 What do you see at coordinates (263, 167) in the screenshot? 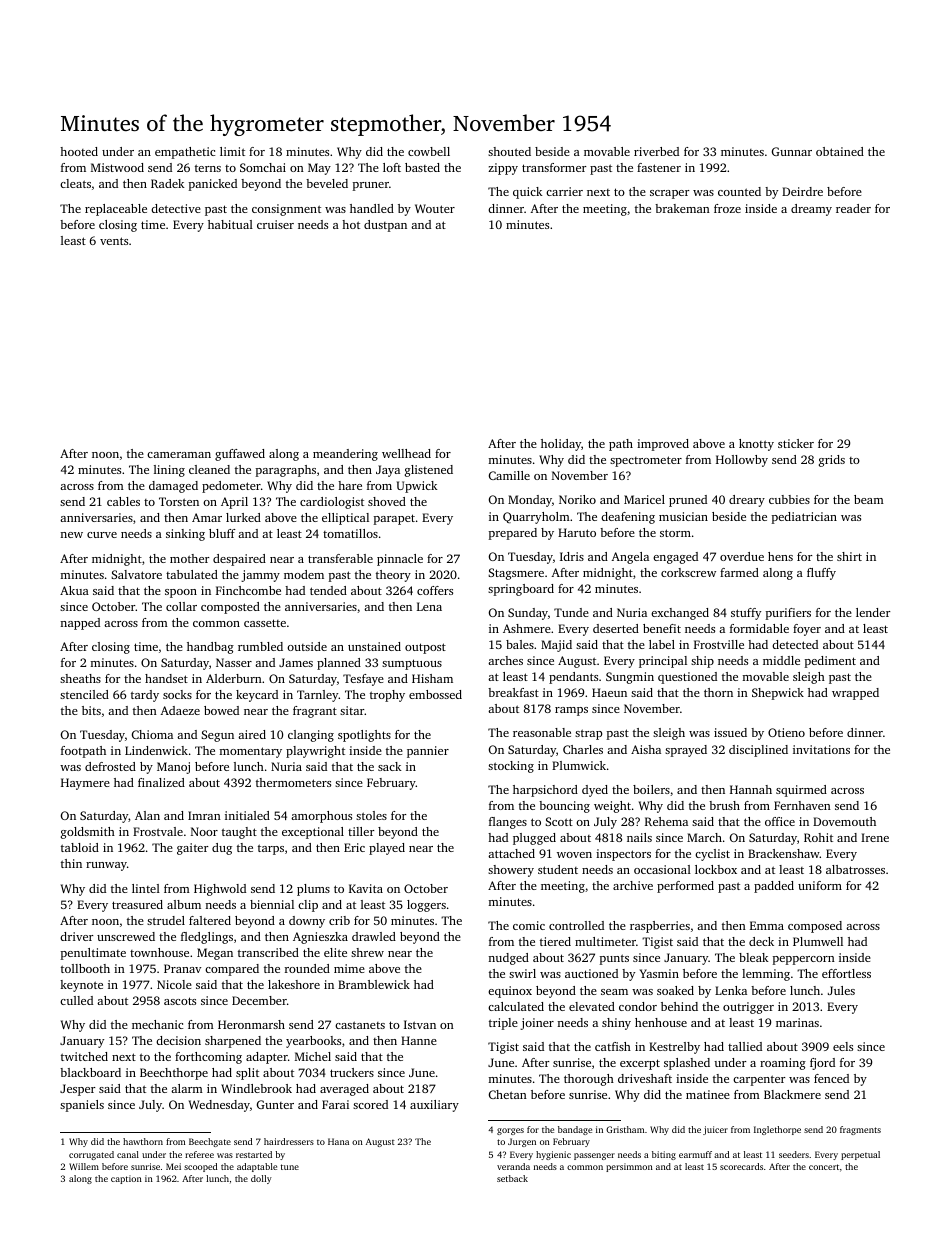
I see `Somchai` at bounding box center [263, 167].
